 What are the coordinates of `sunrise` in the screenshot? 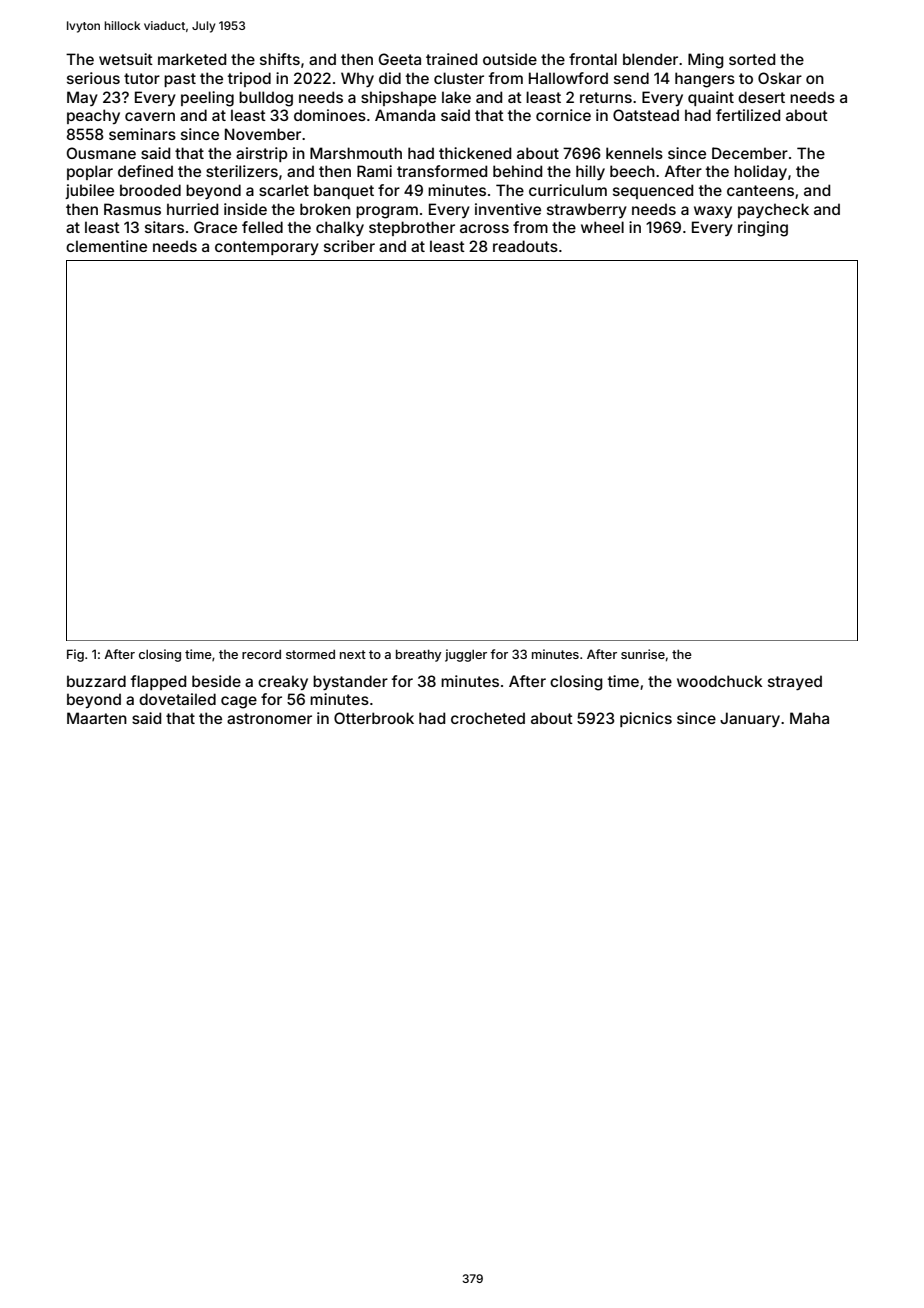 It's located at (643, 654).
